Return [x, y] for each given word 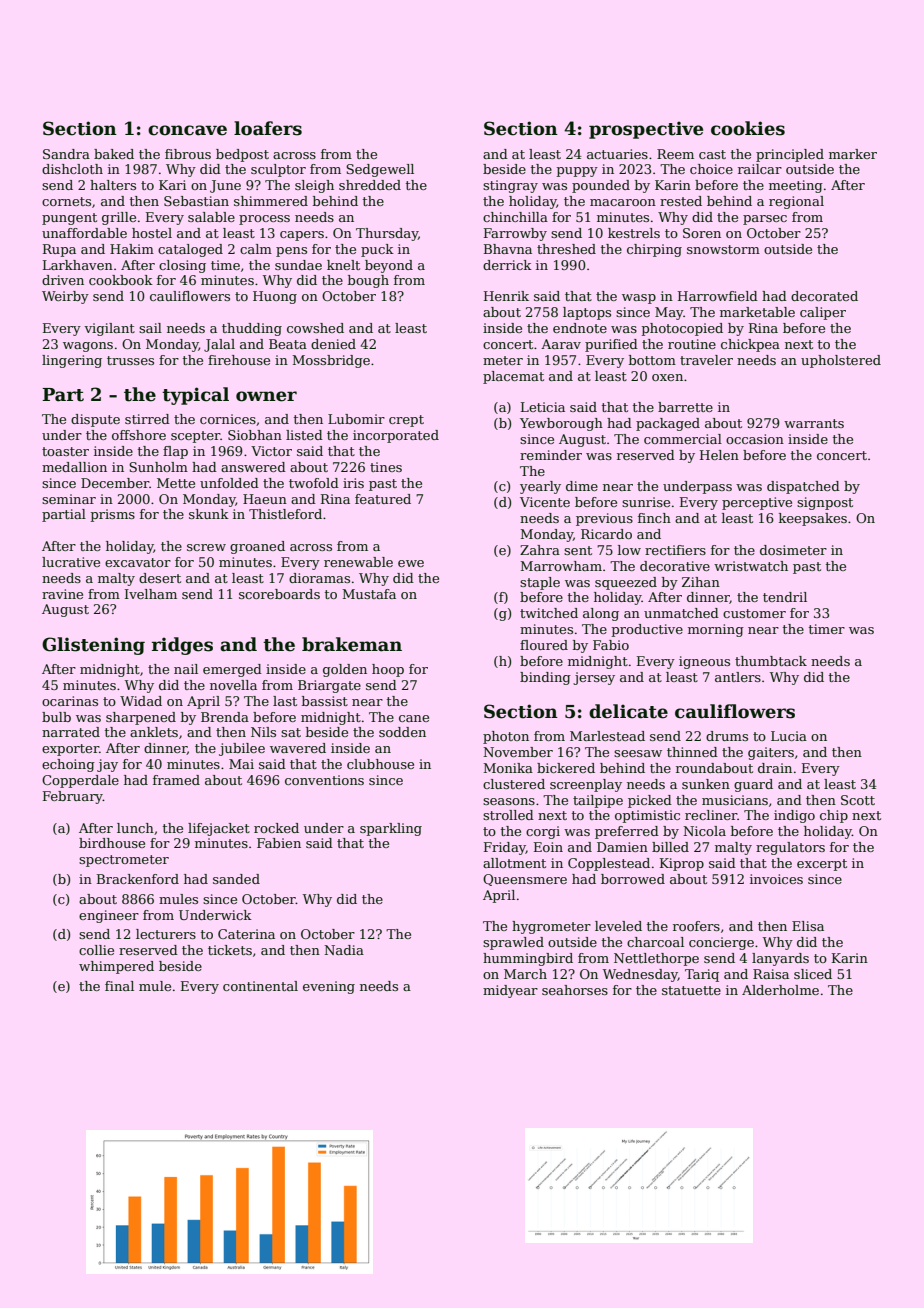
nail [186, 669]
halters [113, 185]
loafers [268, 128]
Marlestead [607, 736]
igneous [704, 662]
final [119, 986]
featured [383, 499]
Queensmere [525, 880]
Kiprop [682, 864]
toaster [65, 451]
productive [647, 630]
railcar [760, 169]
